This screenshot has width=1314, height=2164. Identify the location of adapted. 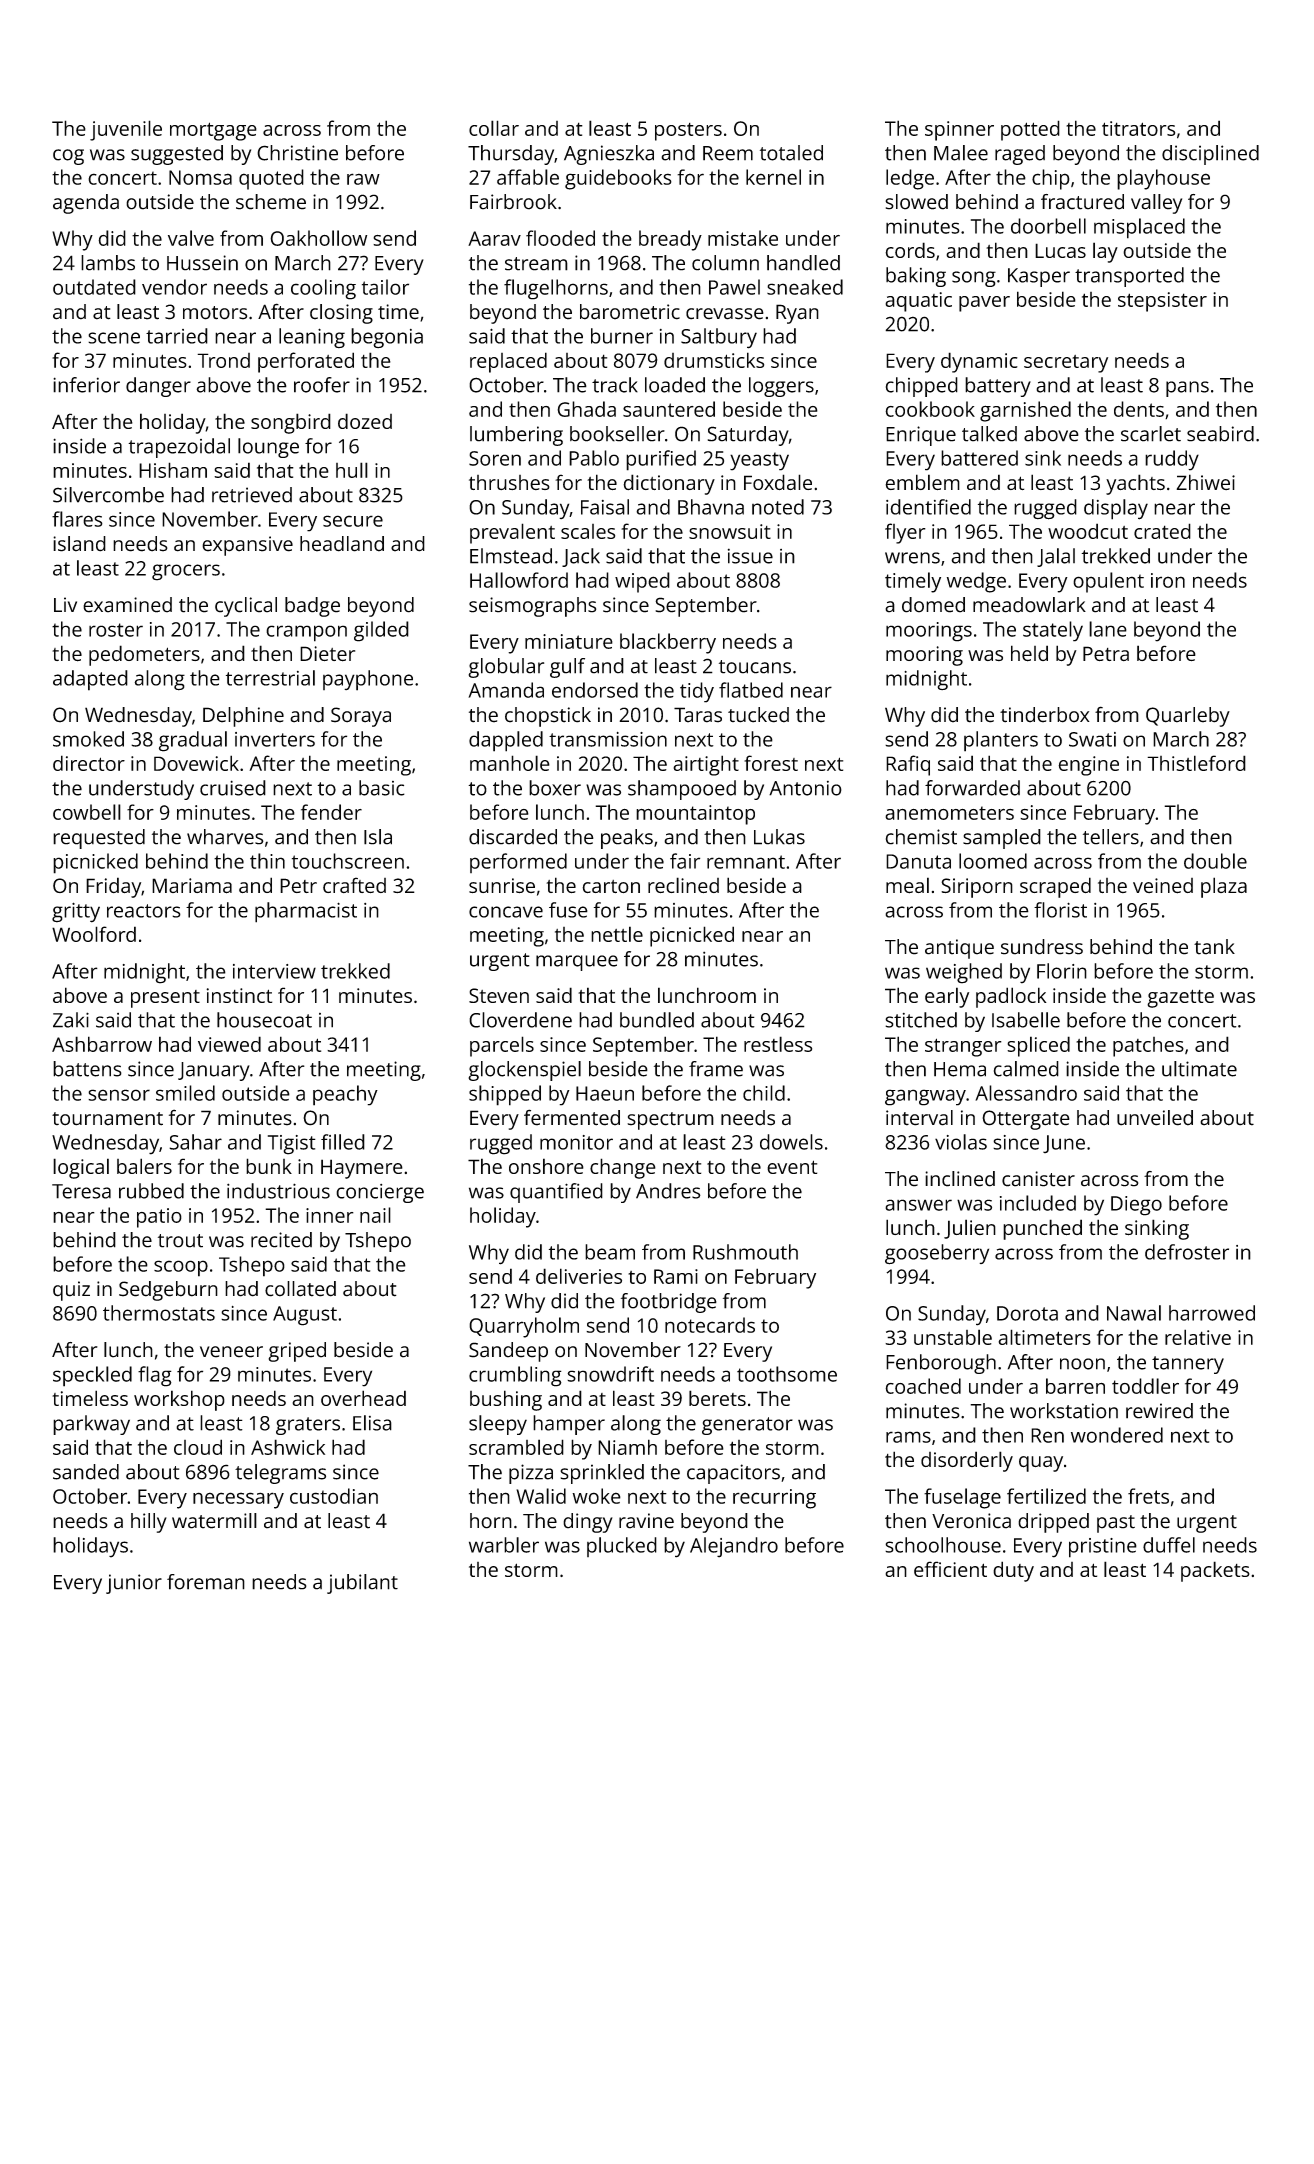
(90, 680).
